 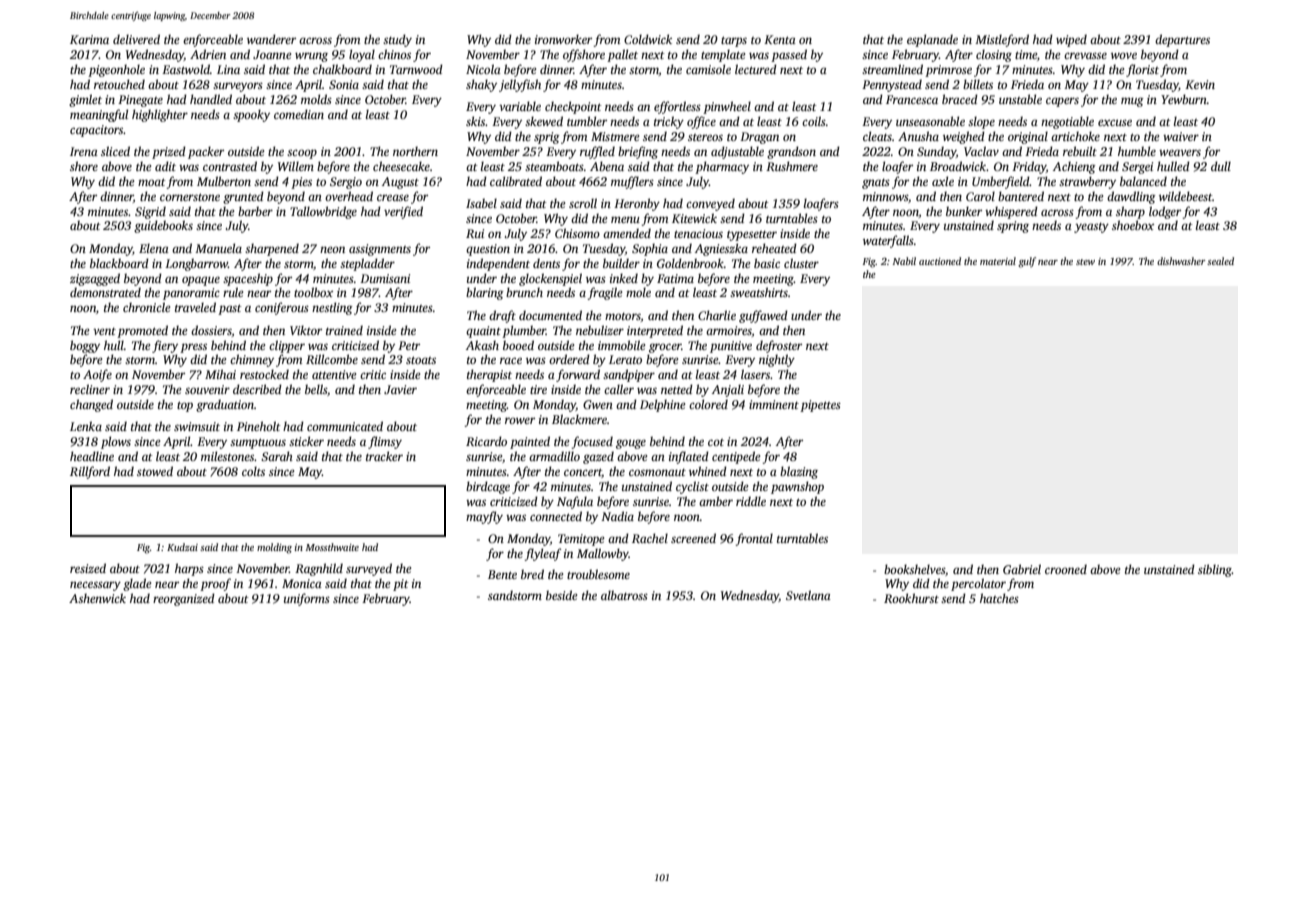 What do you see at coordinates (624, 595) in the screenshot?
I see `albatross` at bounding box center [624, 595].
